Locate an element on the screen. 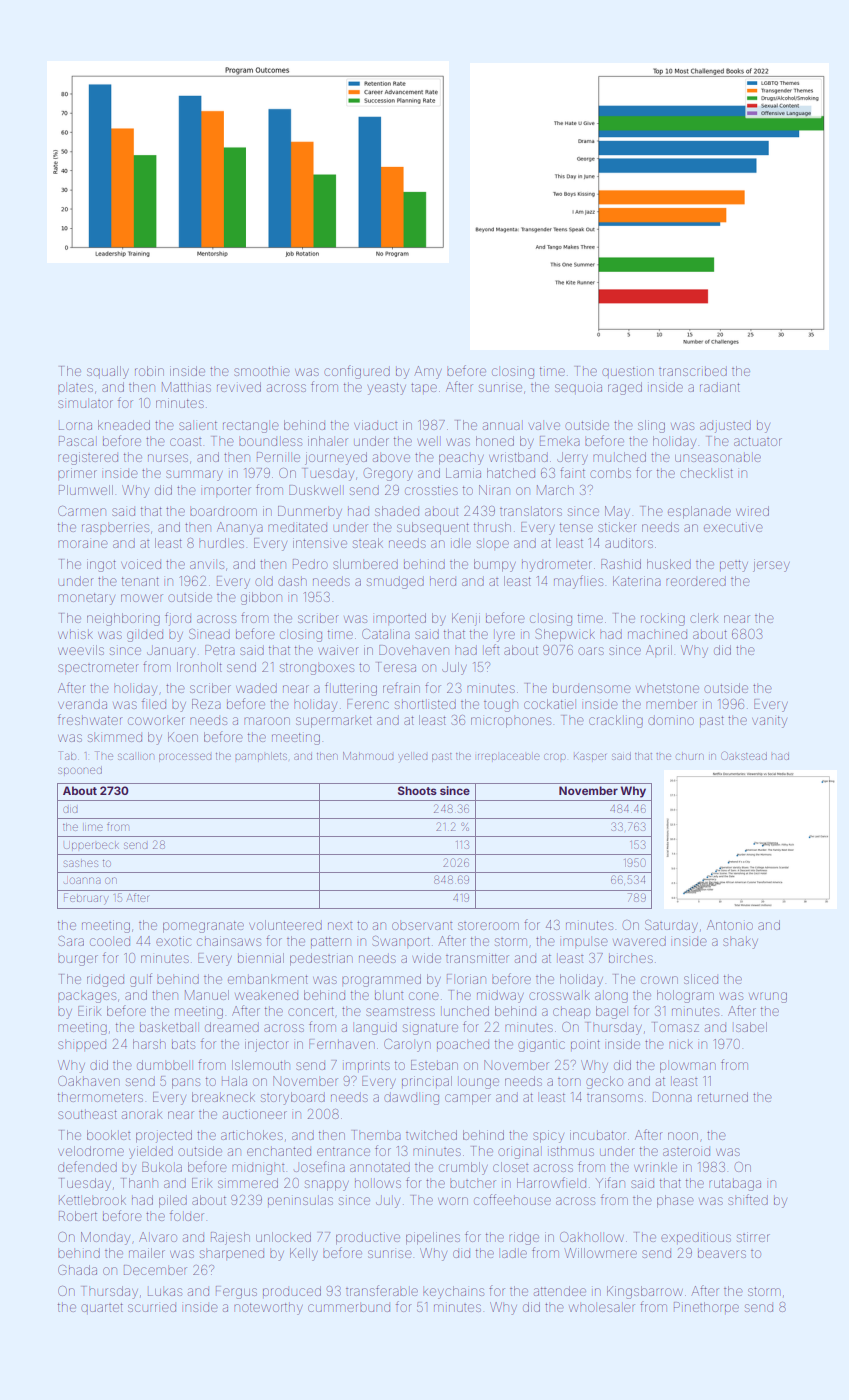 This screenshot has height=1400, width=849. Fergus is located at coordinates (236, 1292).
